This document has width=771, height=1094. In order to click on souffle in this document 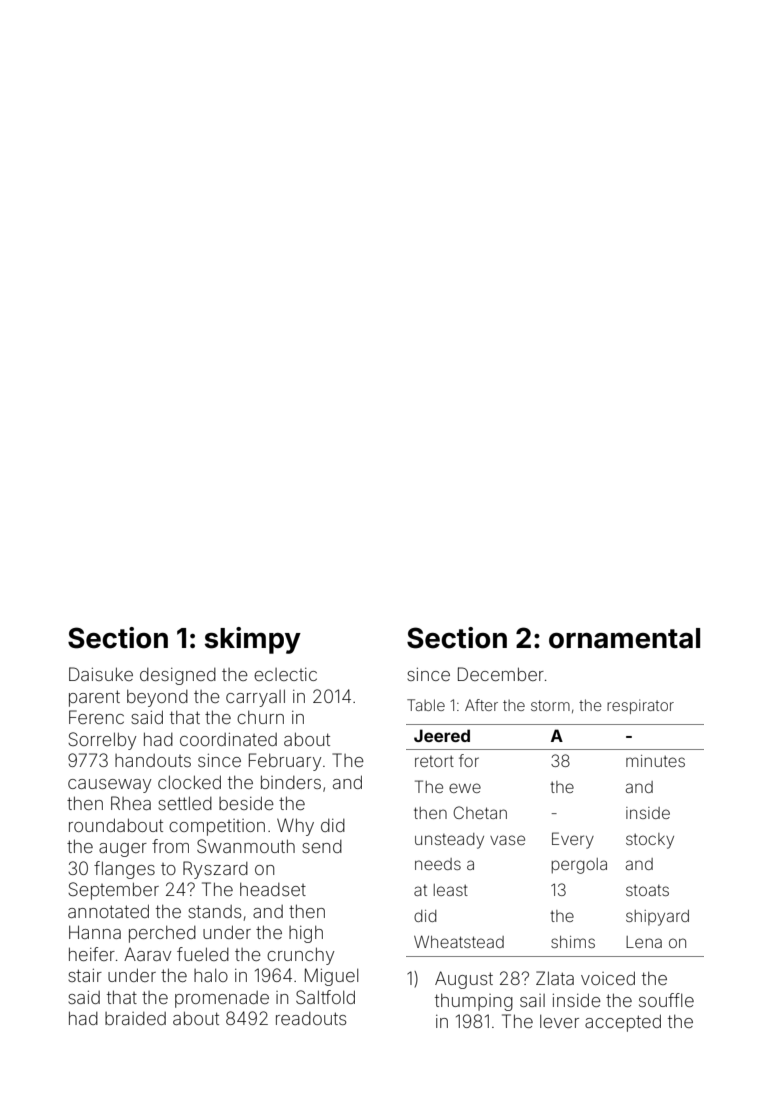, I will do `click(666, 1000)`.
